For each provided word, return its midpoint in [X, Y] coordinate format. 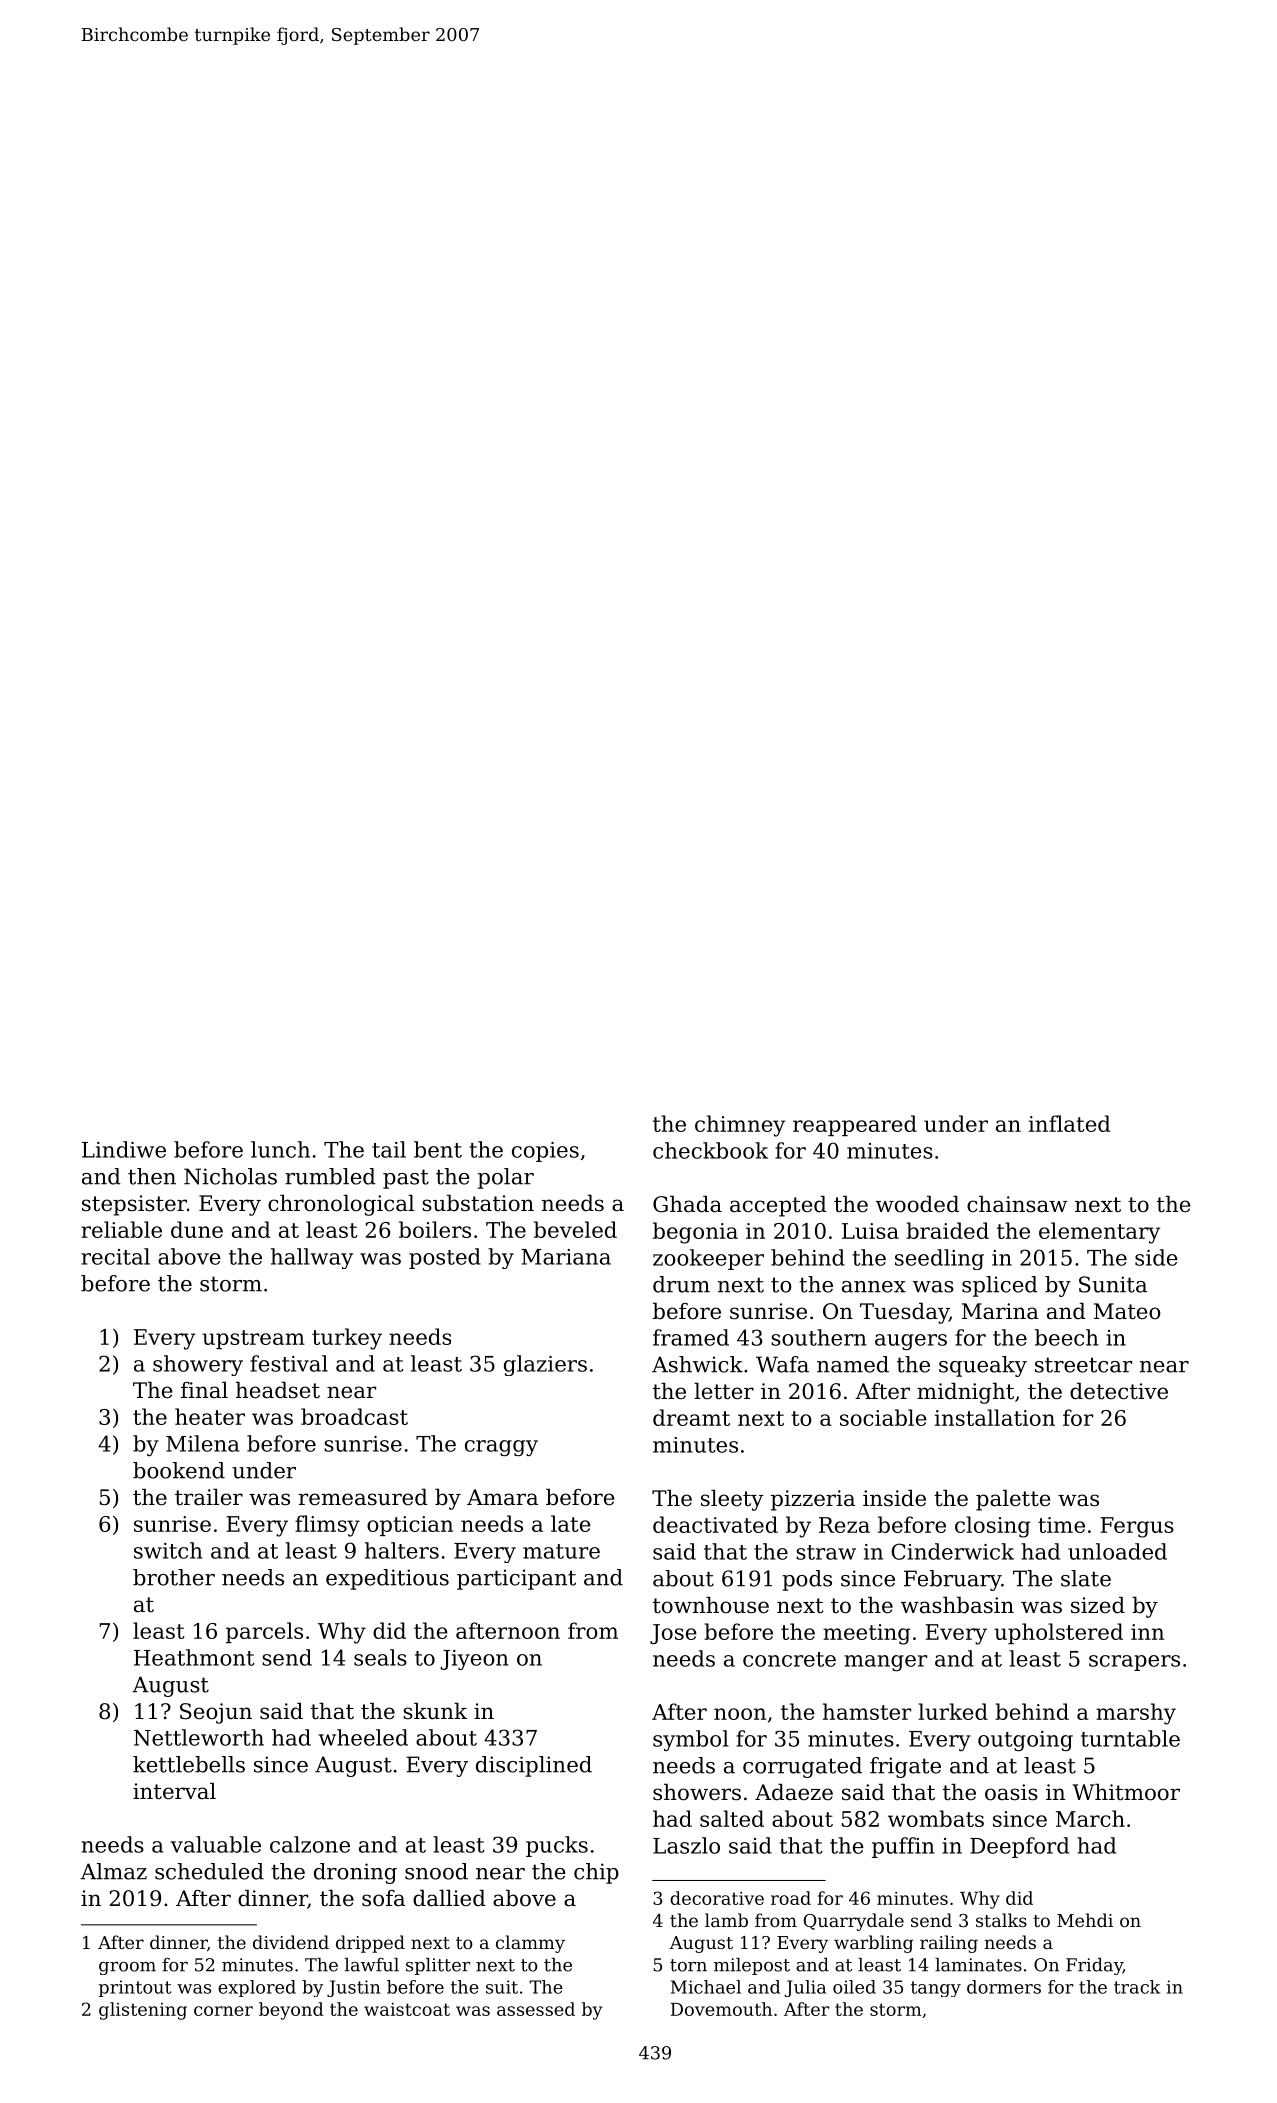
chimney [740, 1126]
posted [445, 1258]
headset [278, 1390]
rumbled [330, 1176]
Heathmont [194, 1657]
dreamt [691, 1417]
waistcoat [407, 2009]
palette [1013, 1500]
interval [174, 1791]
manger [885, 1663]
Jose [673, 1634]
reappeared [855, 1125]
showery [198, 1365]
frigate [905, 1767]
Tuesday [904, 1313]
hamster [867, 1711]
